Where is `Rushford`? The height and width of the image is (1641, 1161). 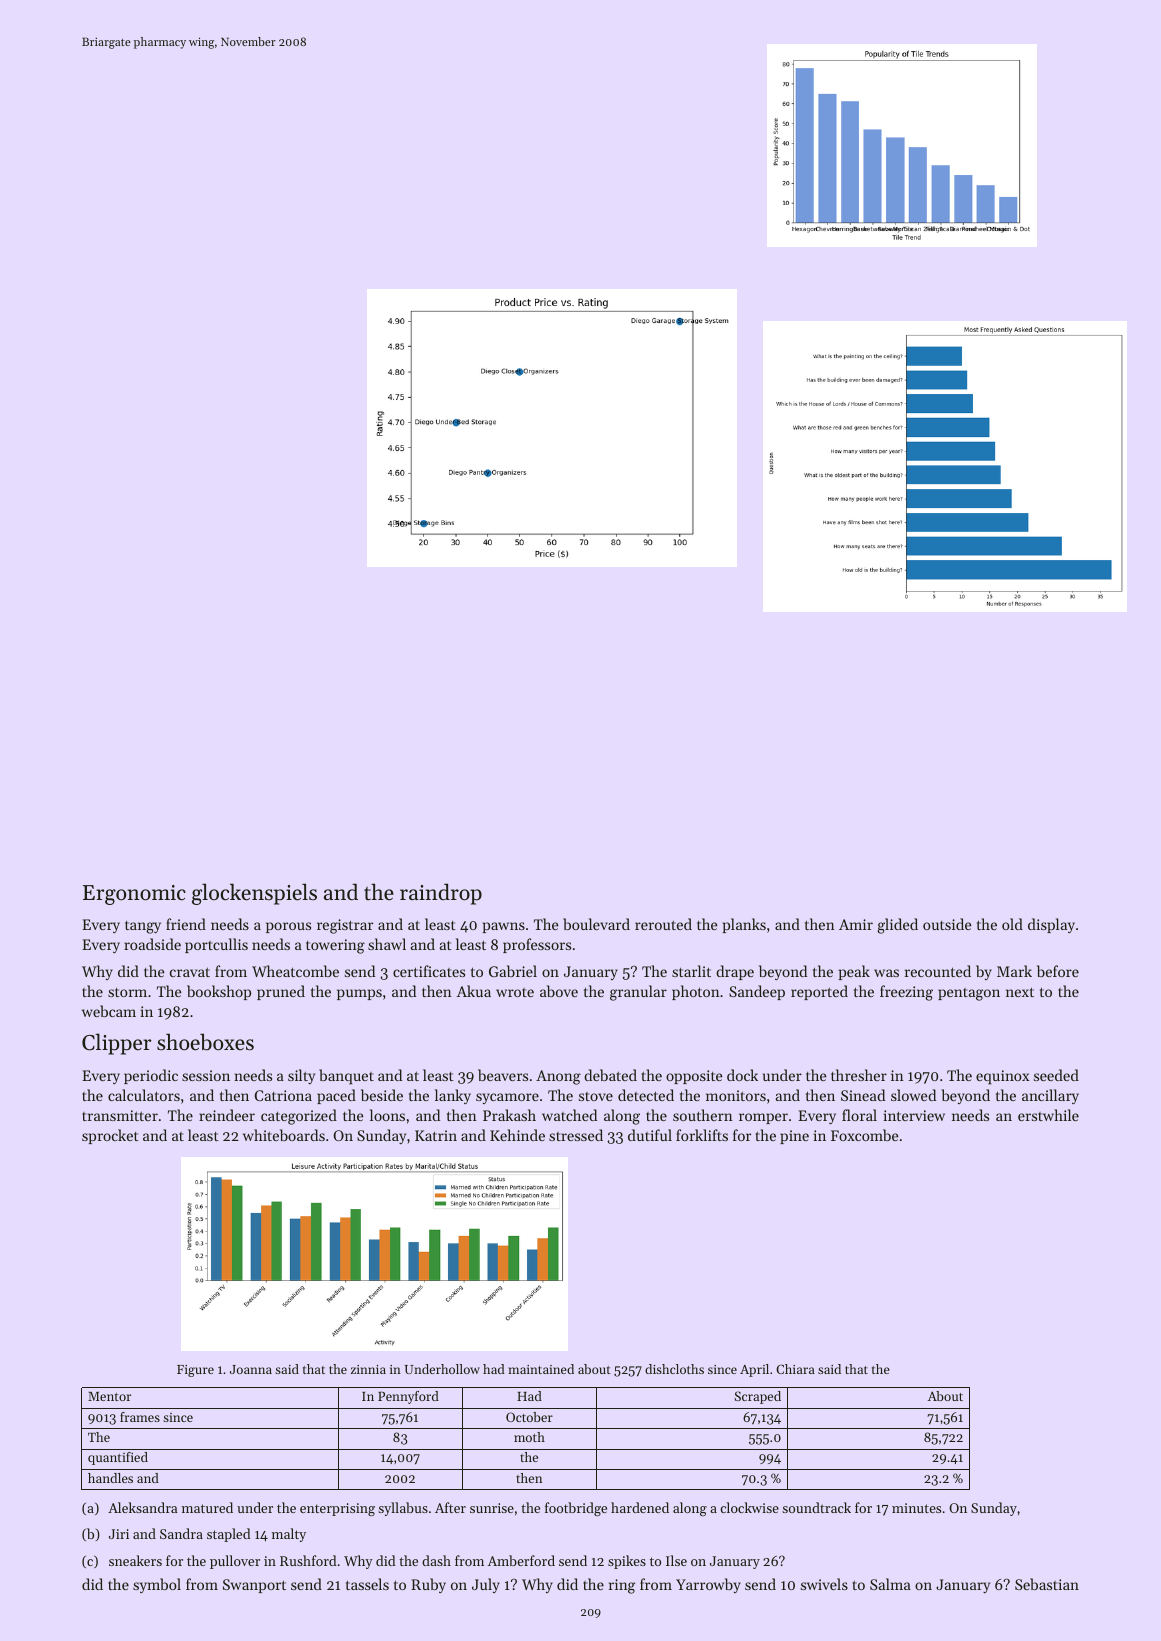 Rushford is located at coordinates (308, 1560).
